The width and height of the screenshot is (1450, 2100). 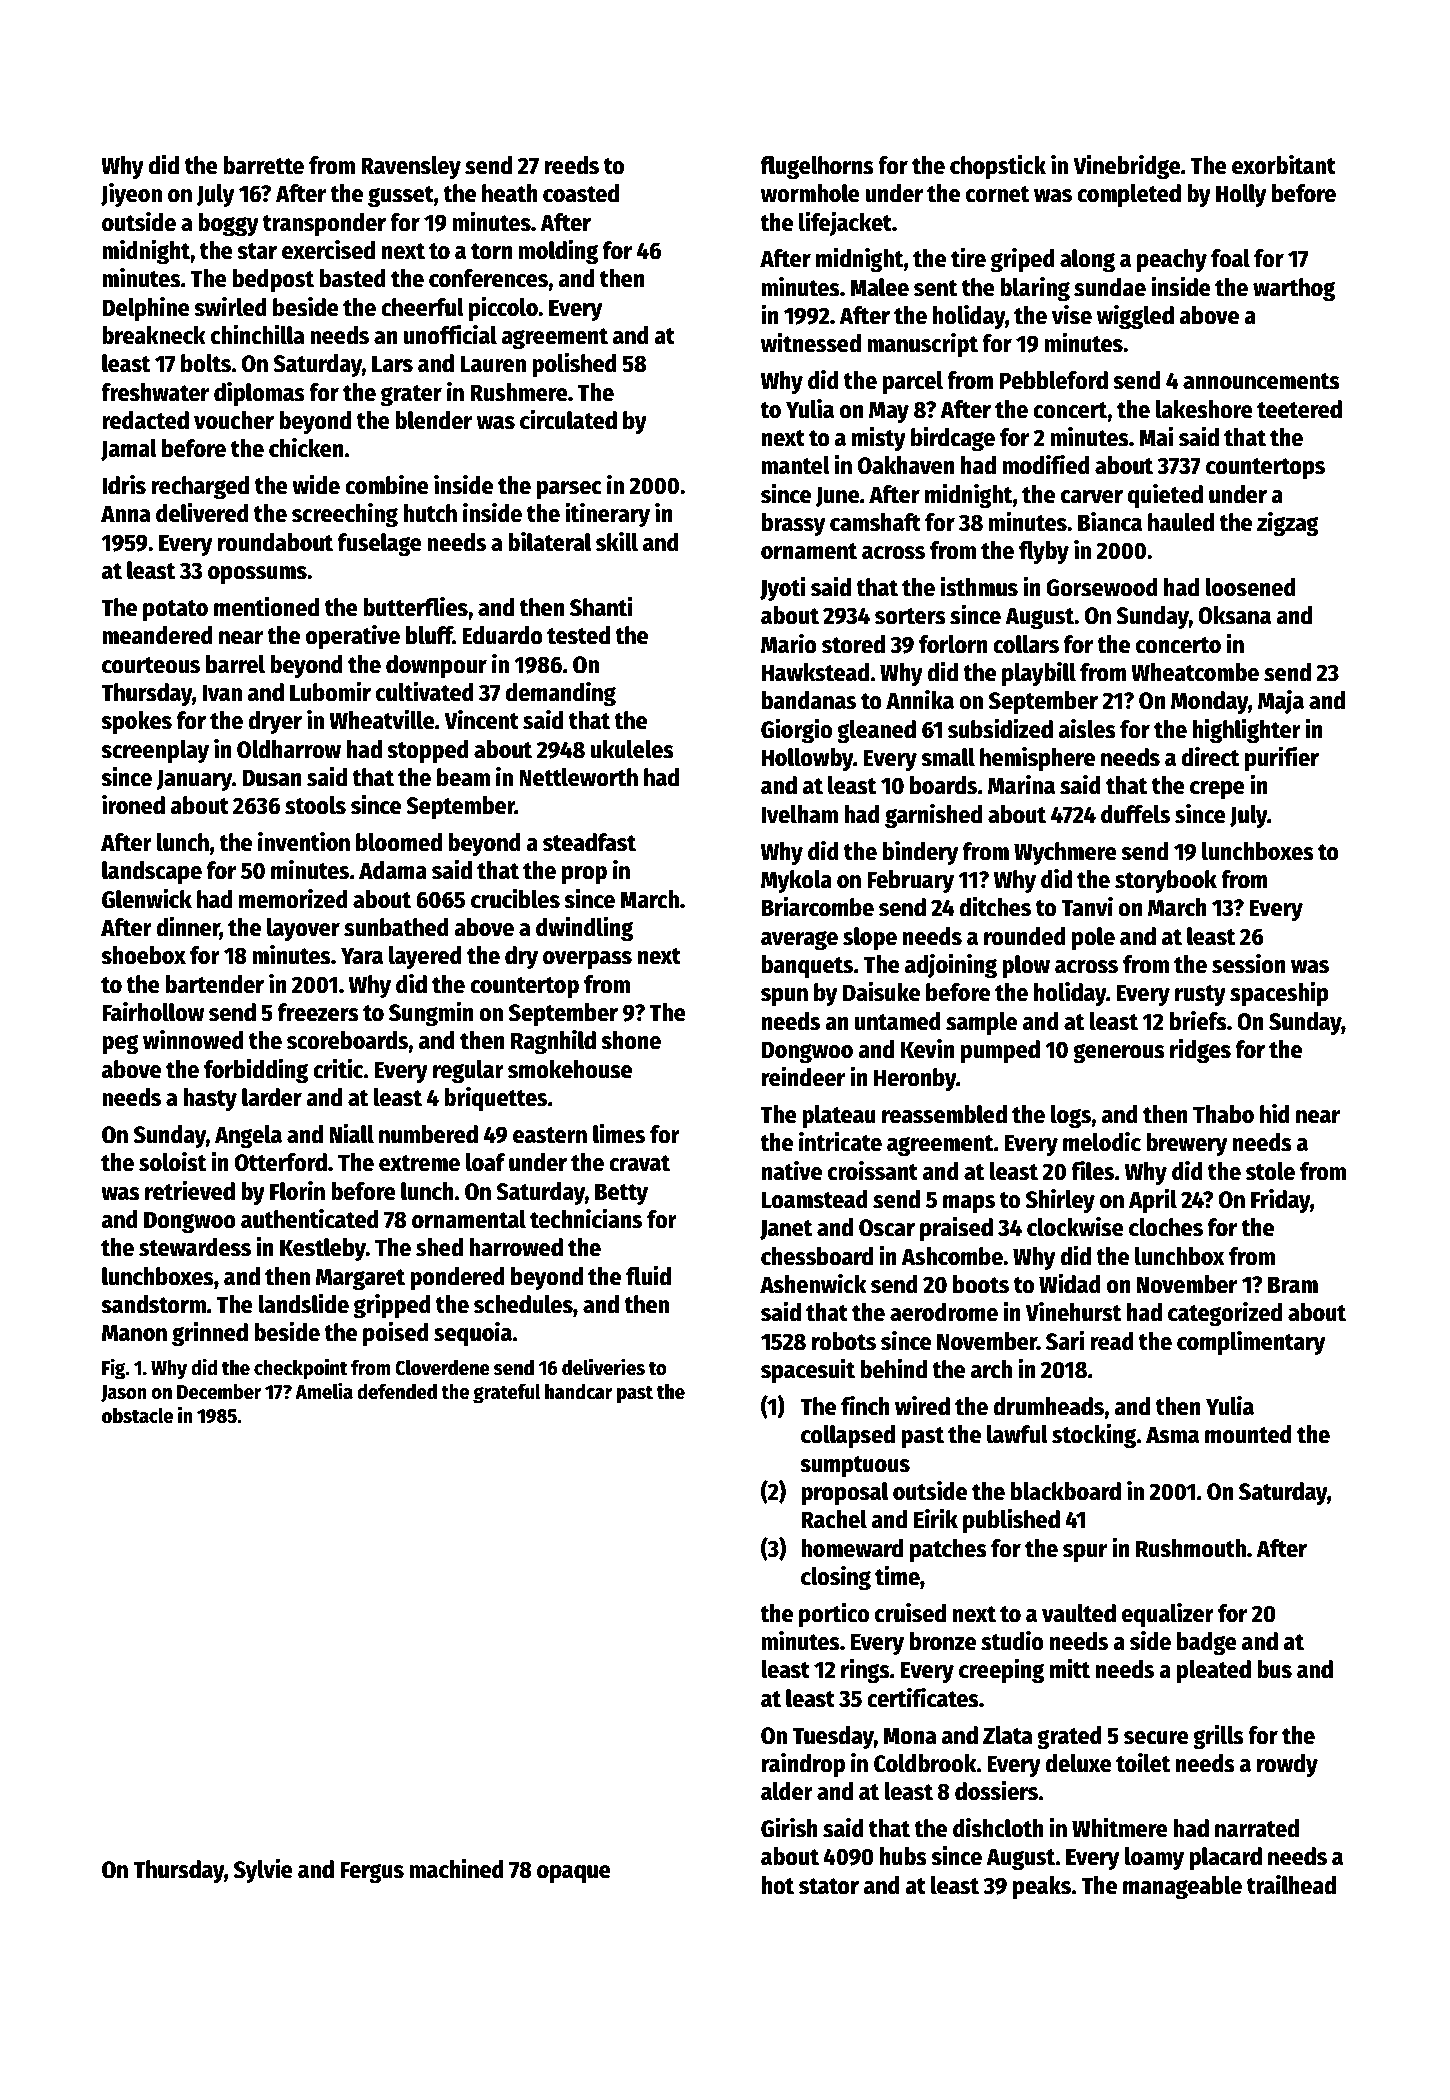 I want to click on ukuleles, so click(x=632, y=749).
